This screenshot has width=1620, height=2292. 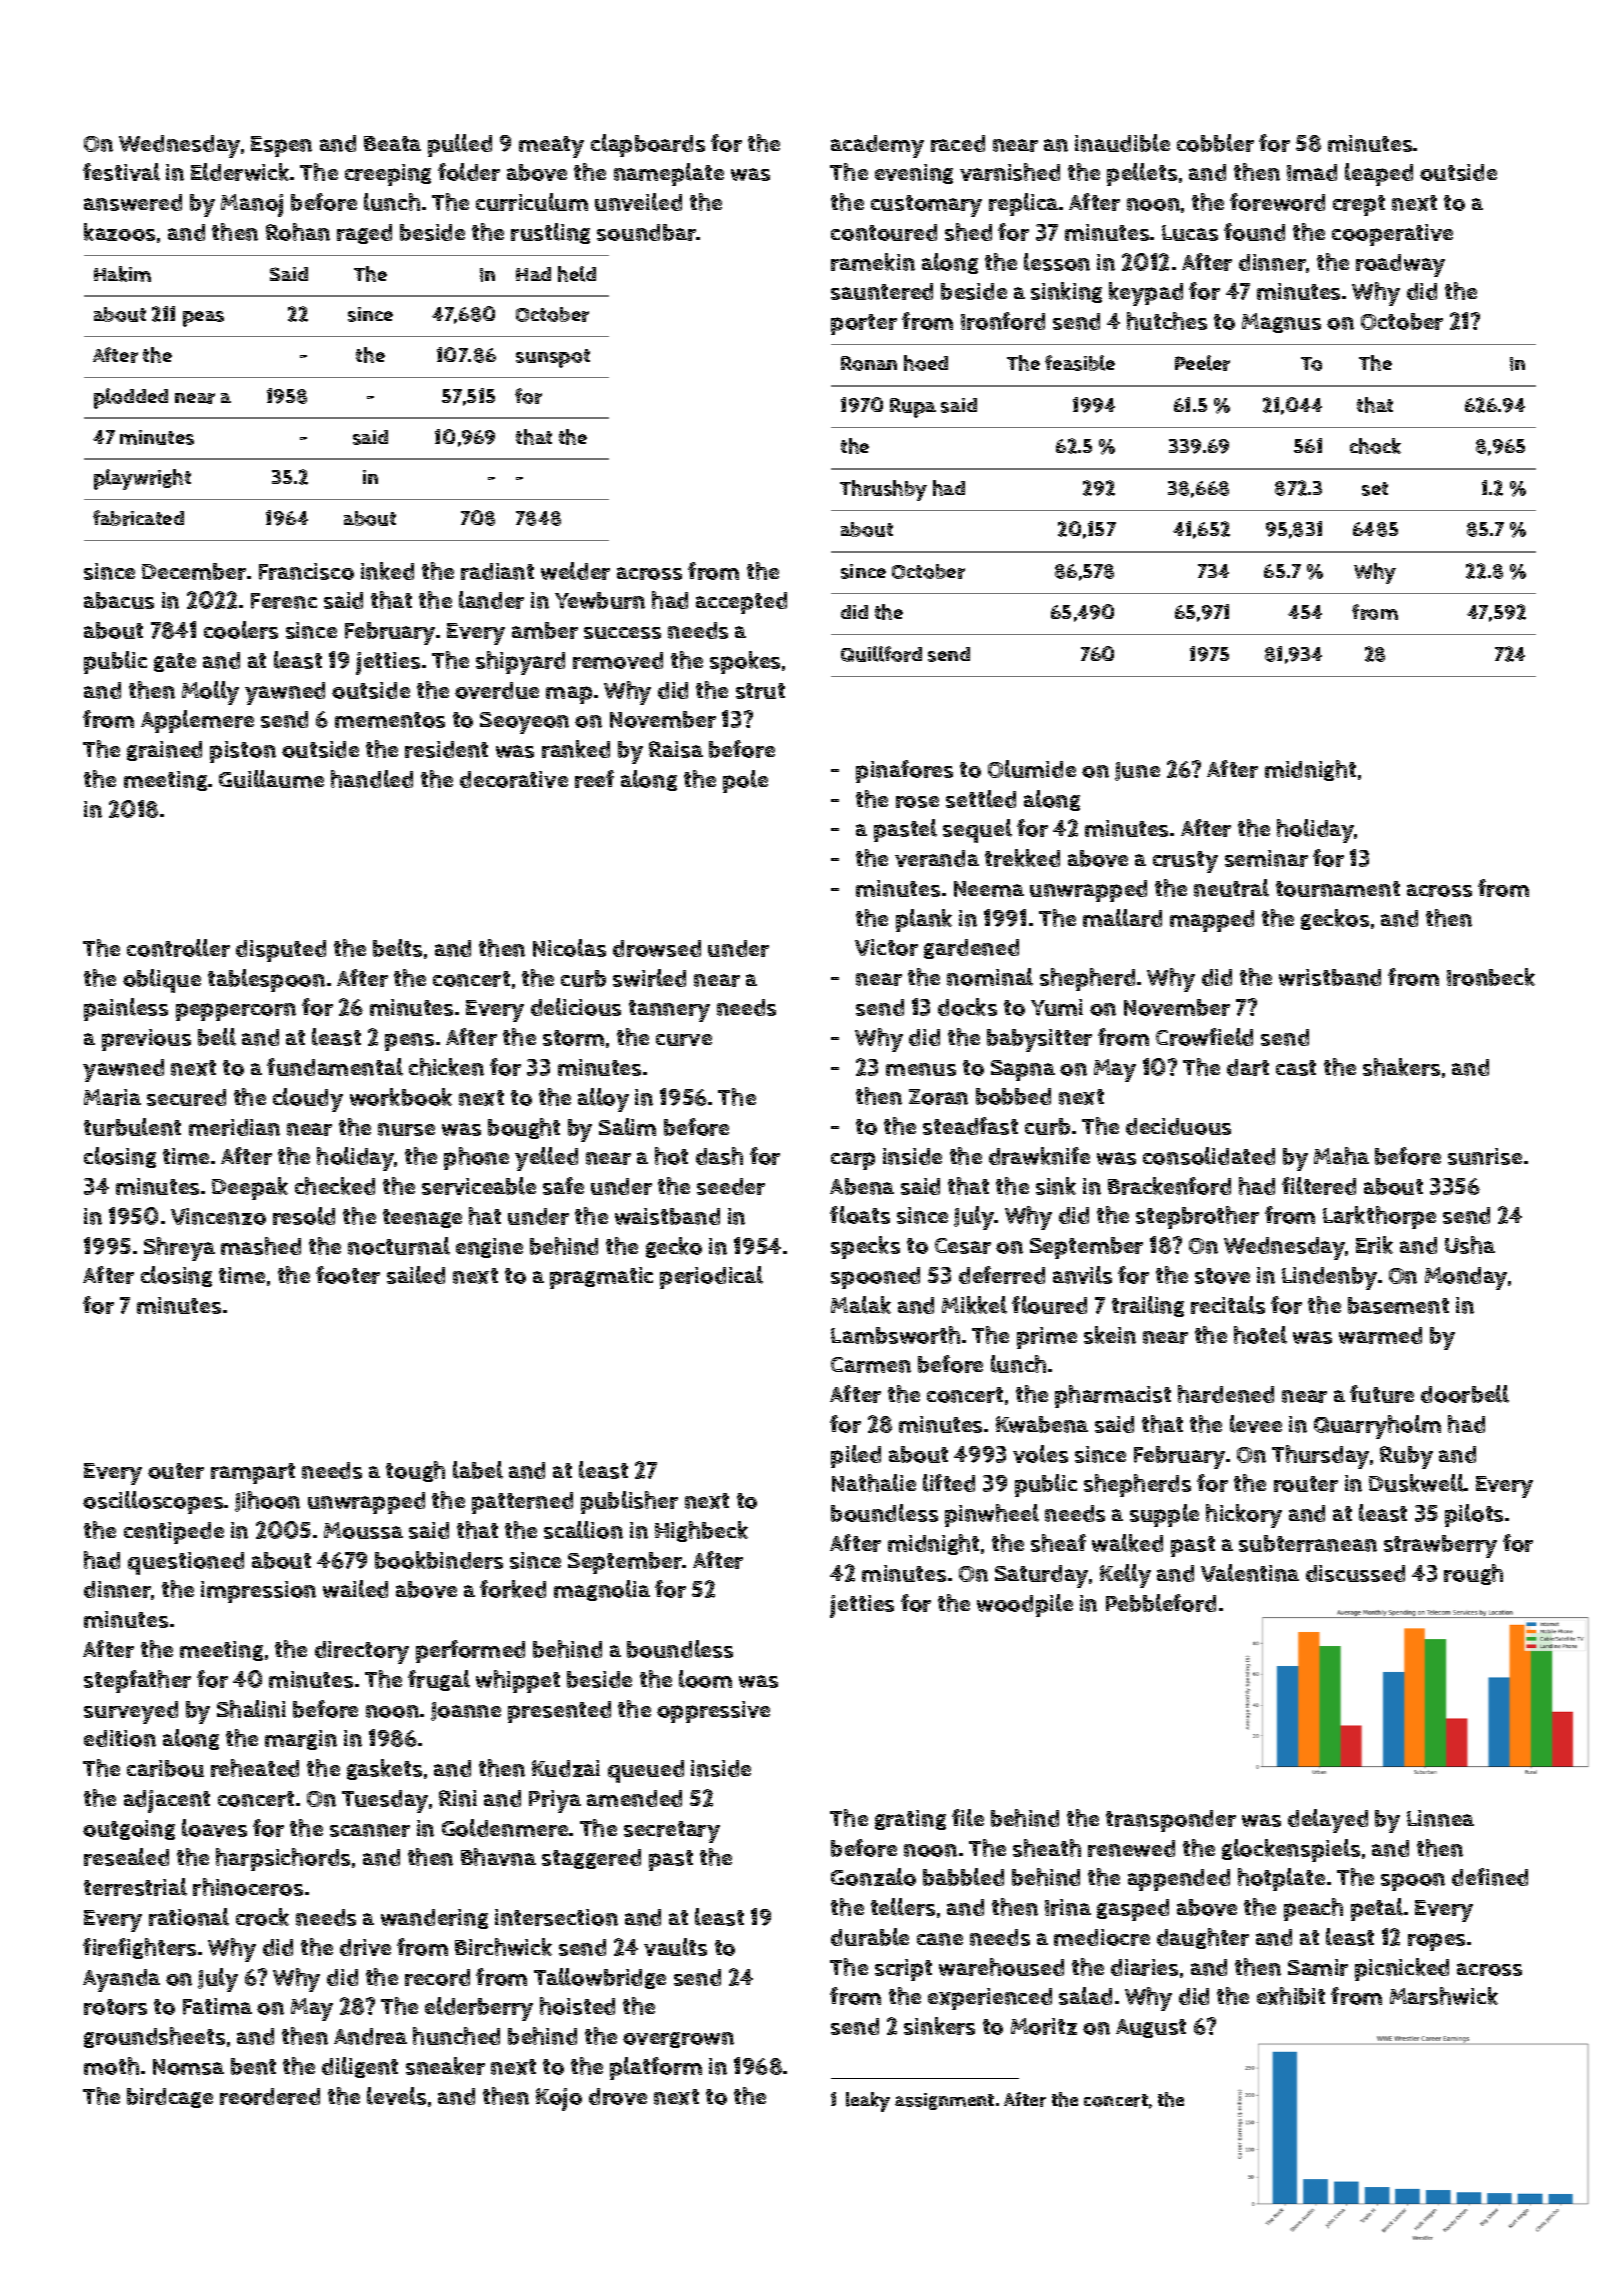 I want to click on clapboards, so click(x=648, y=145).
